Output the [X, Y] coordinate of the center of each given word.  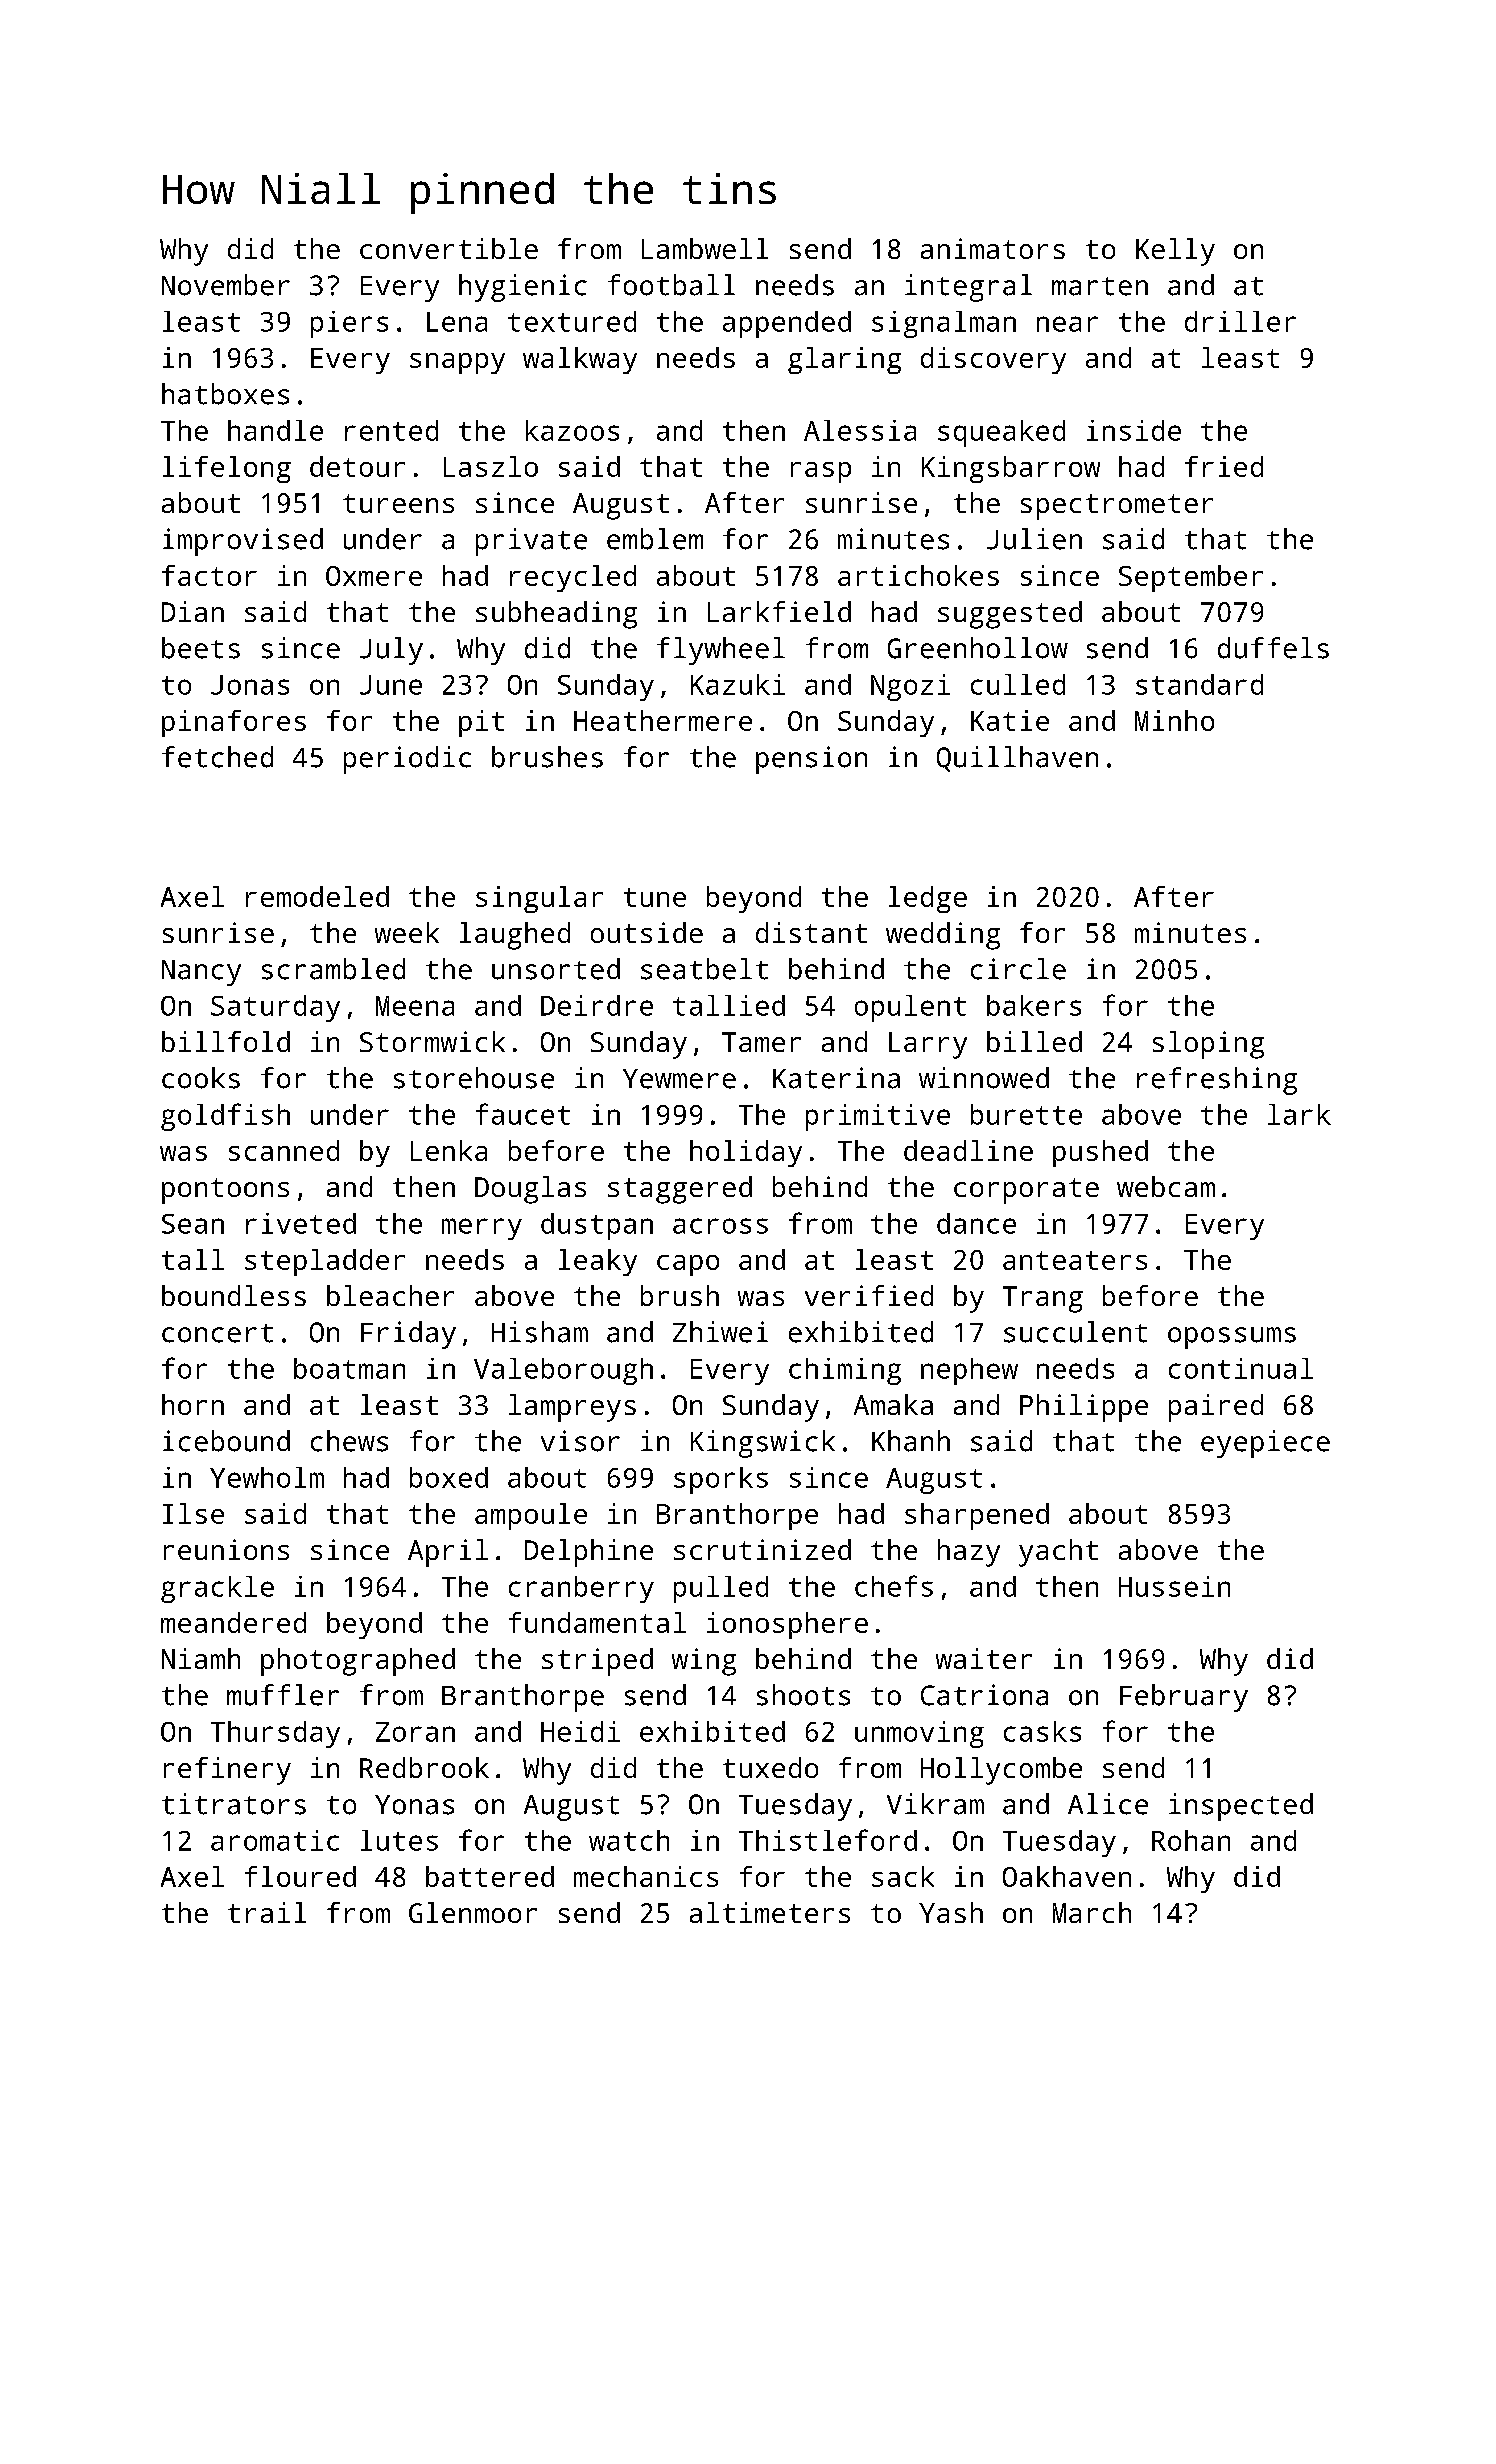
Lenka [449, 1150]
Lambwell [705, 248]
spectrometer [1117, 507]
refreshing [1217, 1081]
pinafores [234, 723]
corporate [1026, 1191]
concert [217, 1333]
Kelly [1175, 252]
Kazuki [738, 684]
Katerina [836, 1078]
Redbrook [424, 1767]
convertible [449, 248]
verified [869, 1295]
